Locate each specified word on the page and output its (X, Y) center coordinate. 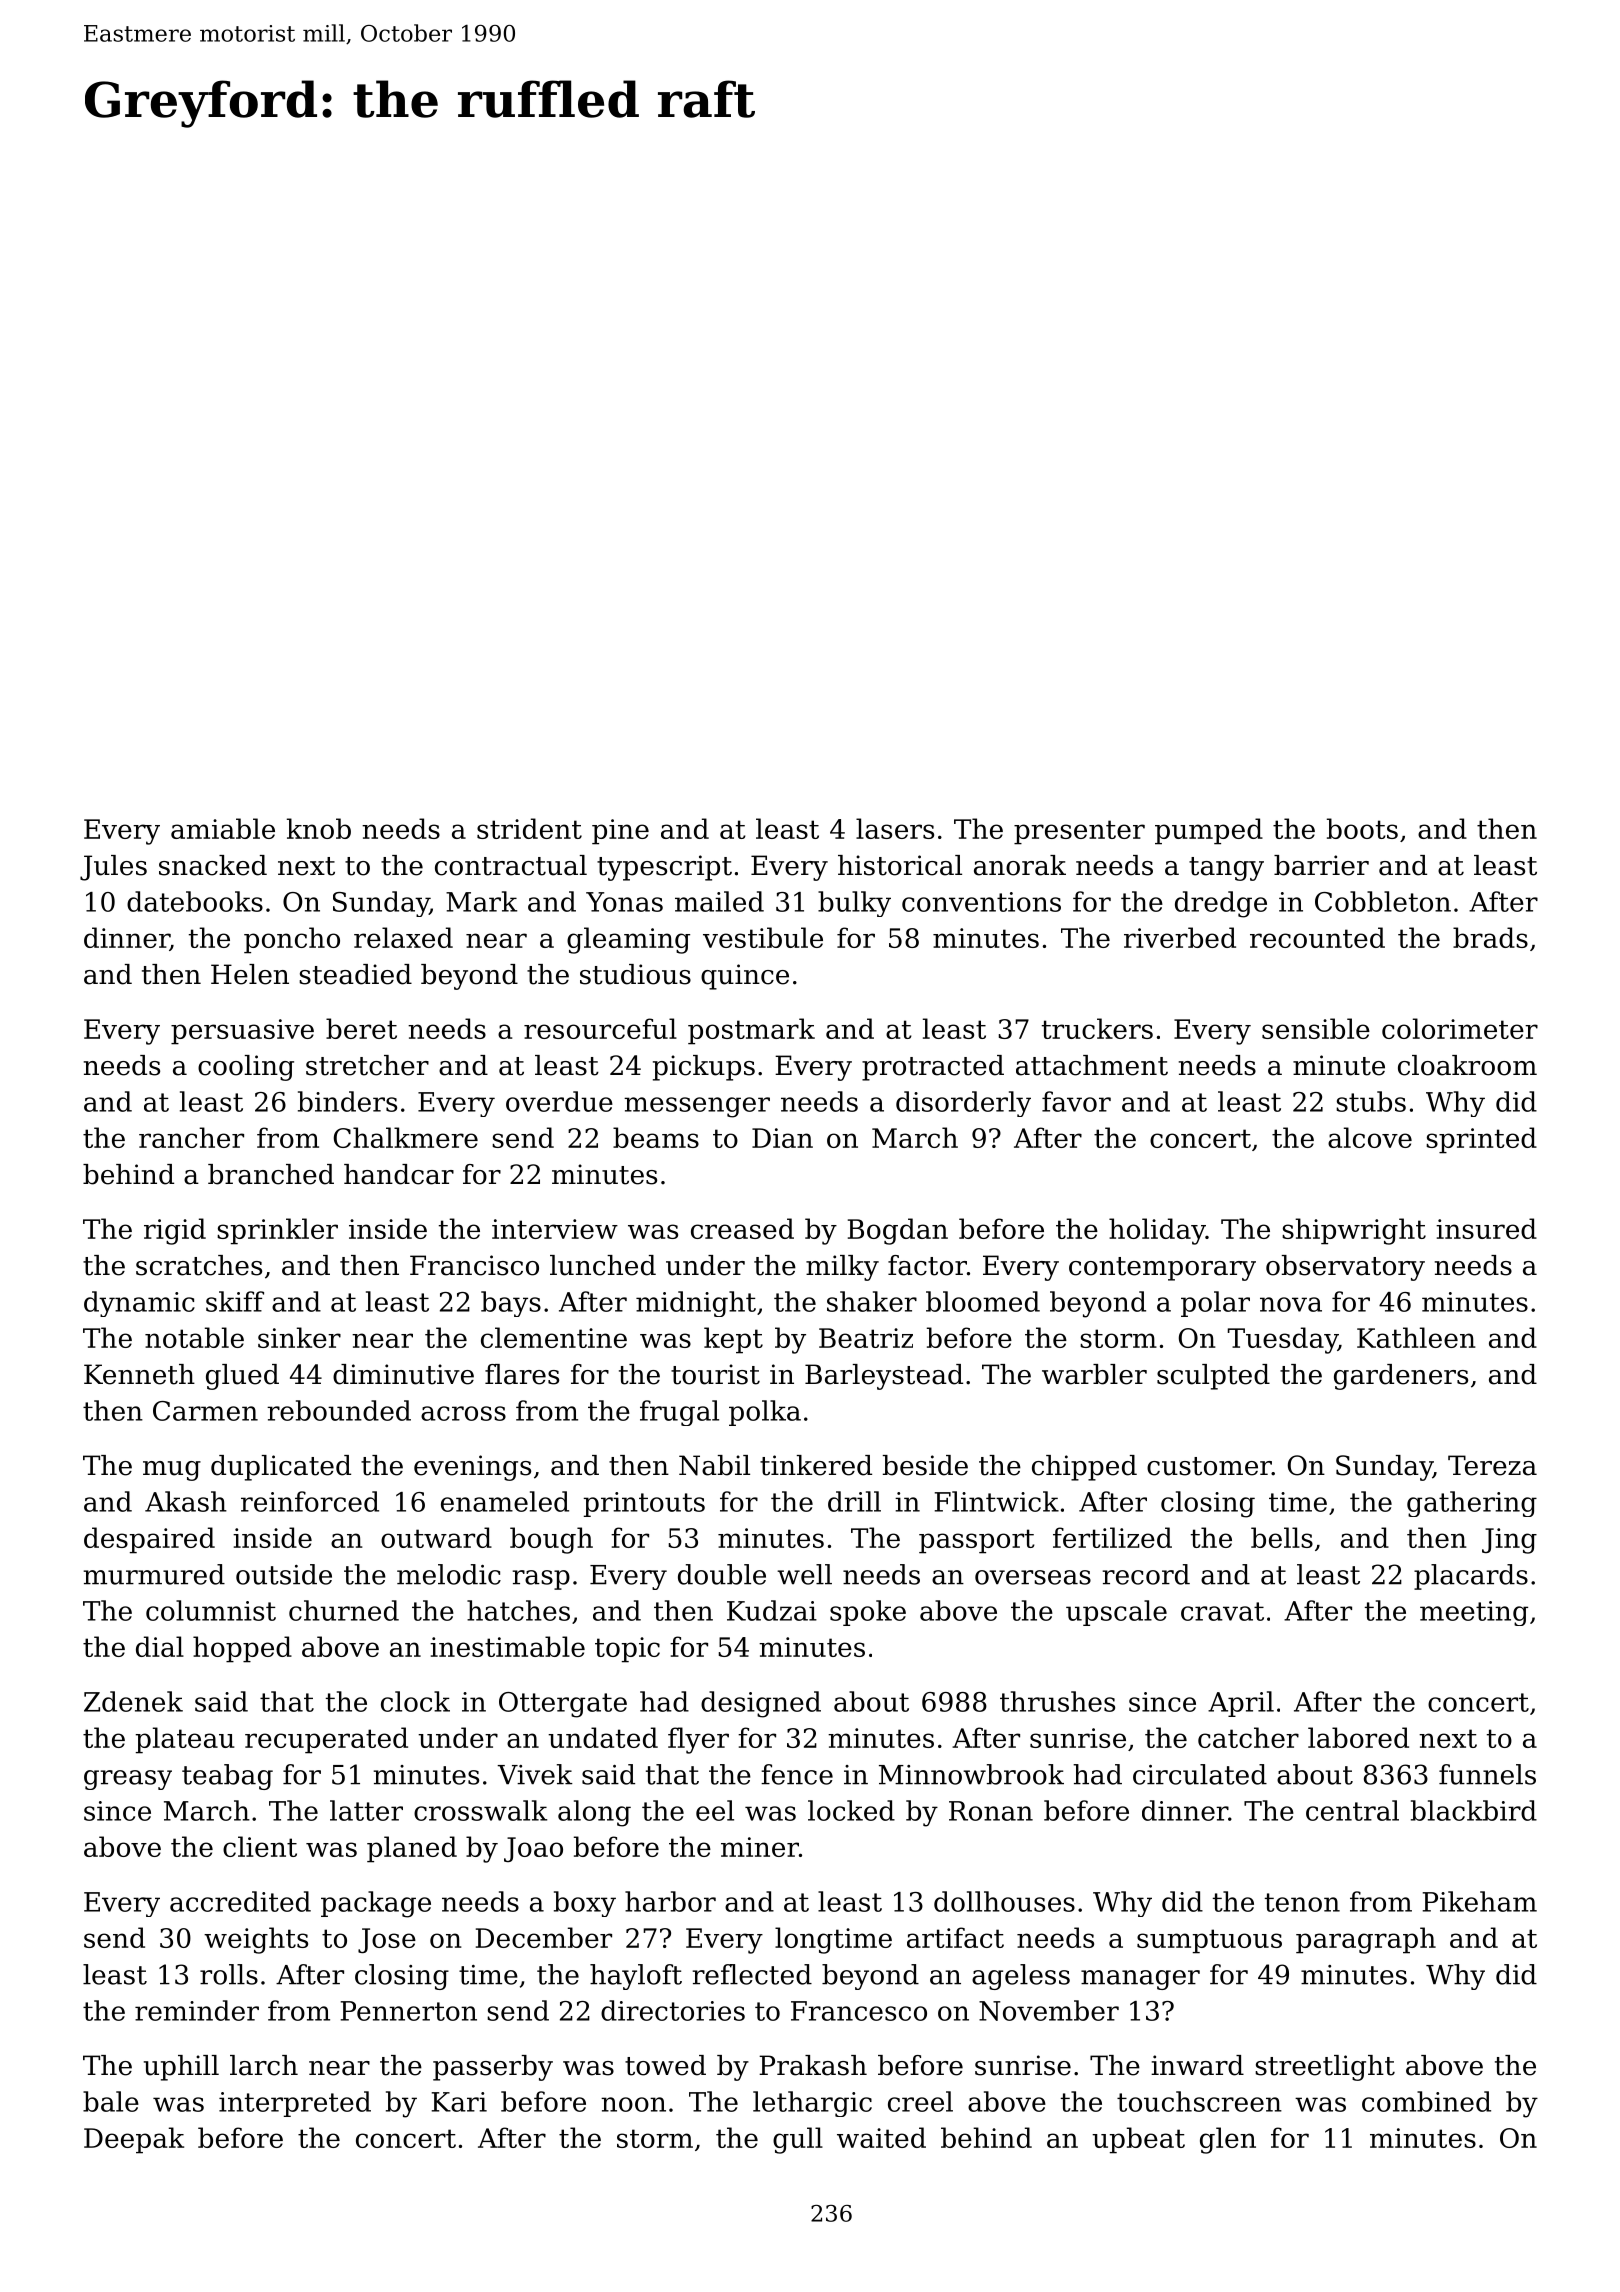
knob (319, 828)
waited (881, 2137)
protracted (933, 1068)
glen (1228, 2140)
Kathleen (1416, 1337)
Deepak (134, 2140)
